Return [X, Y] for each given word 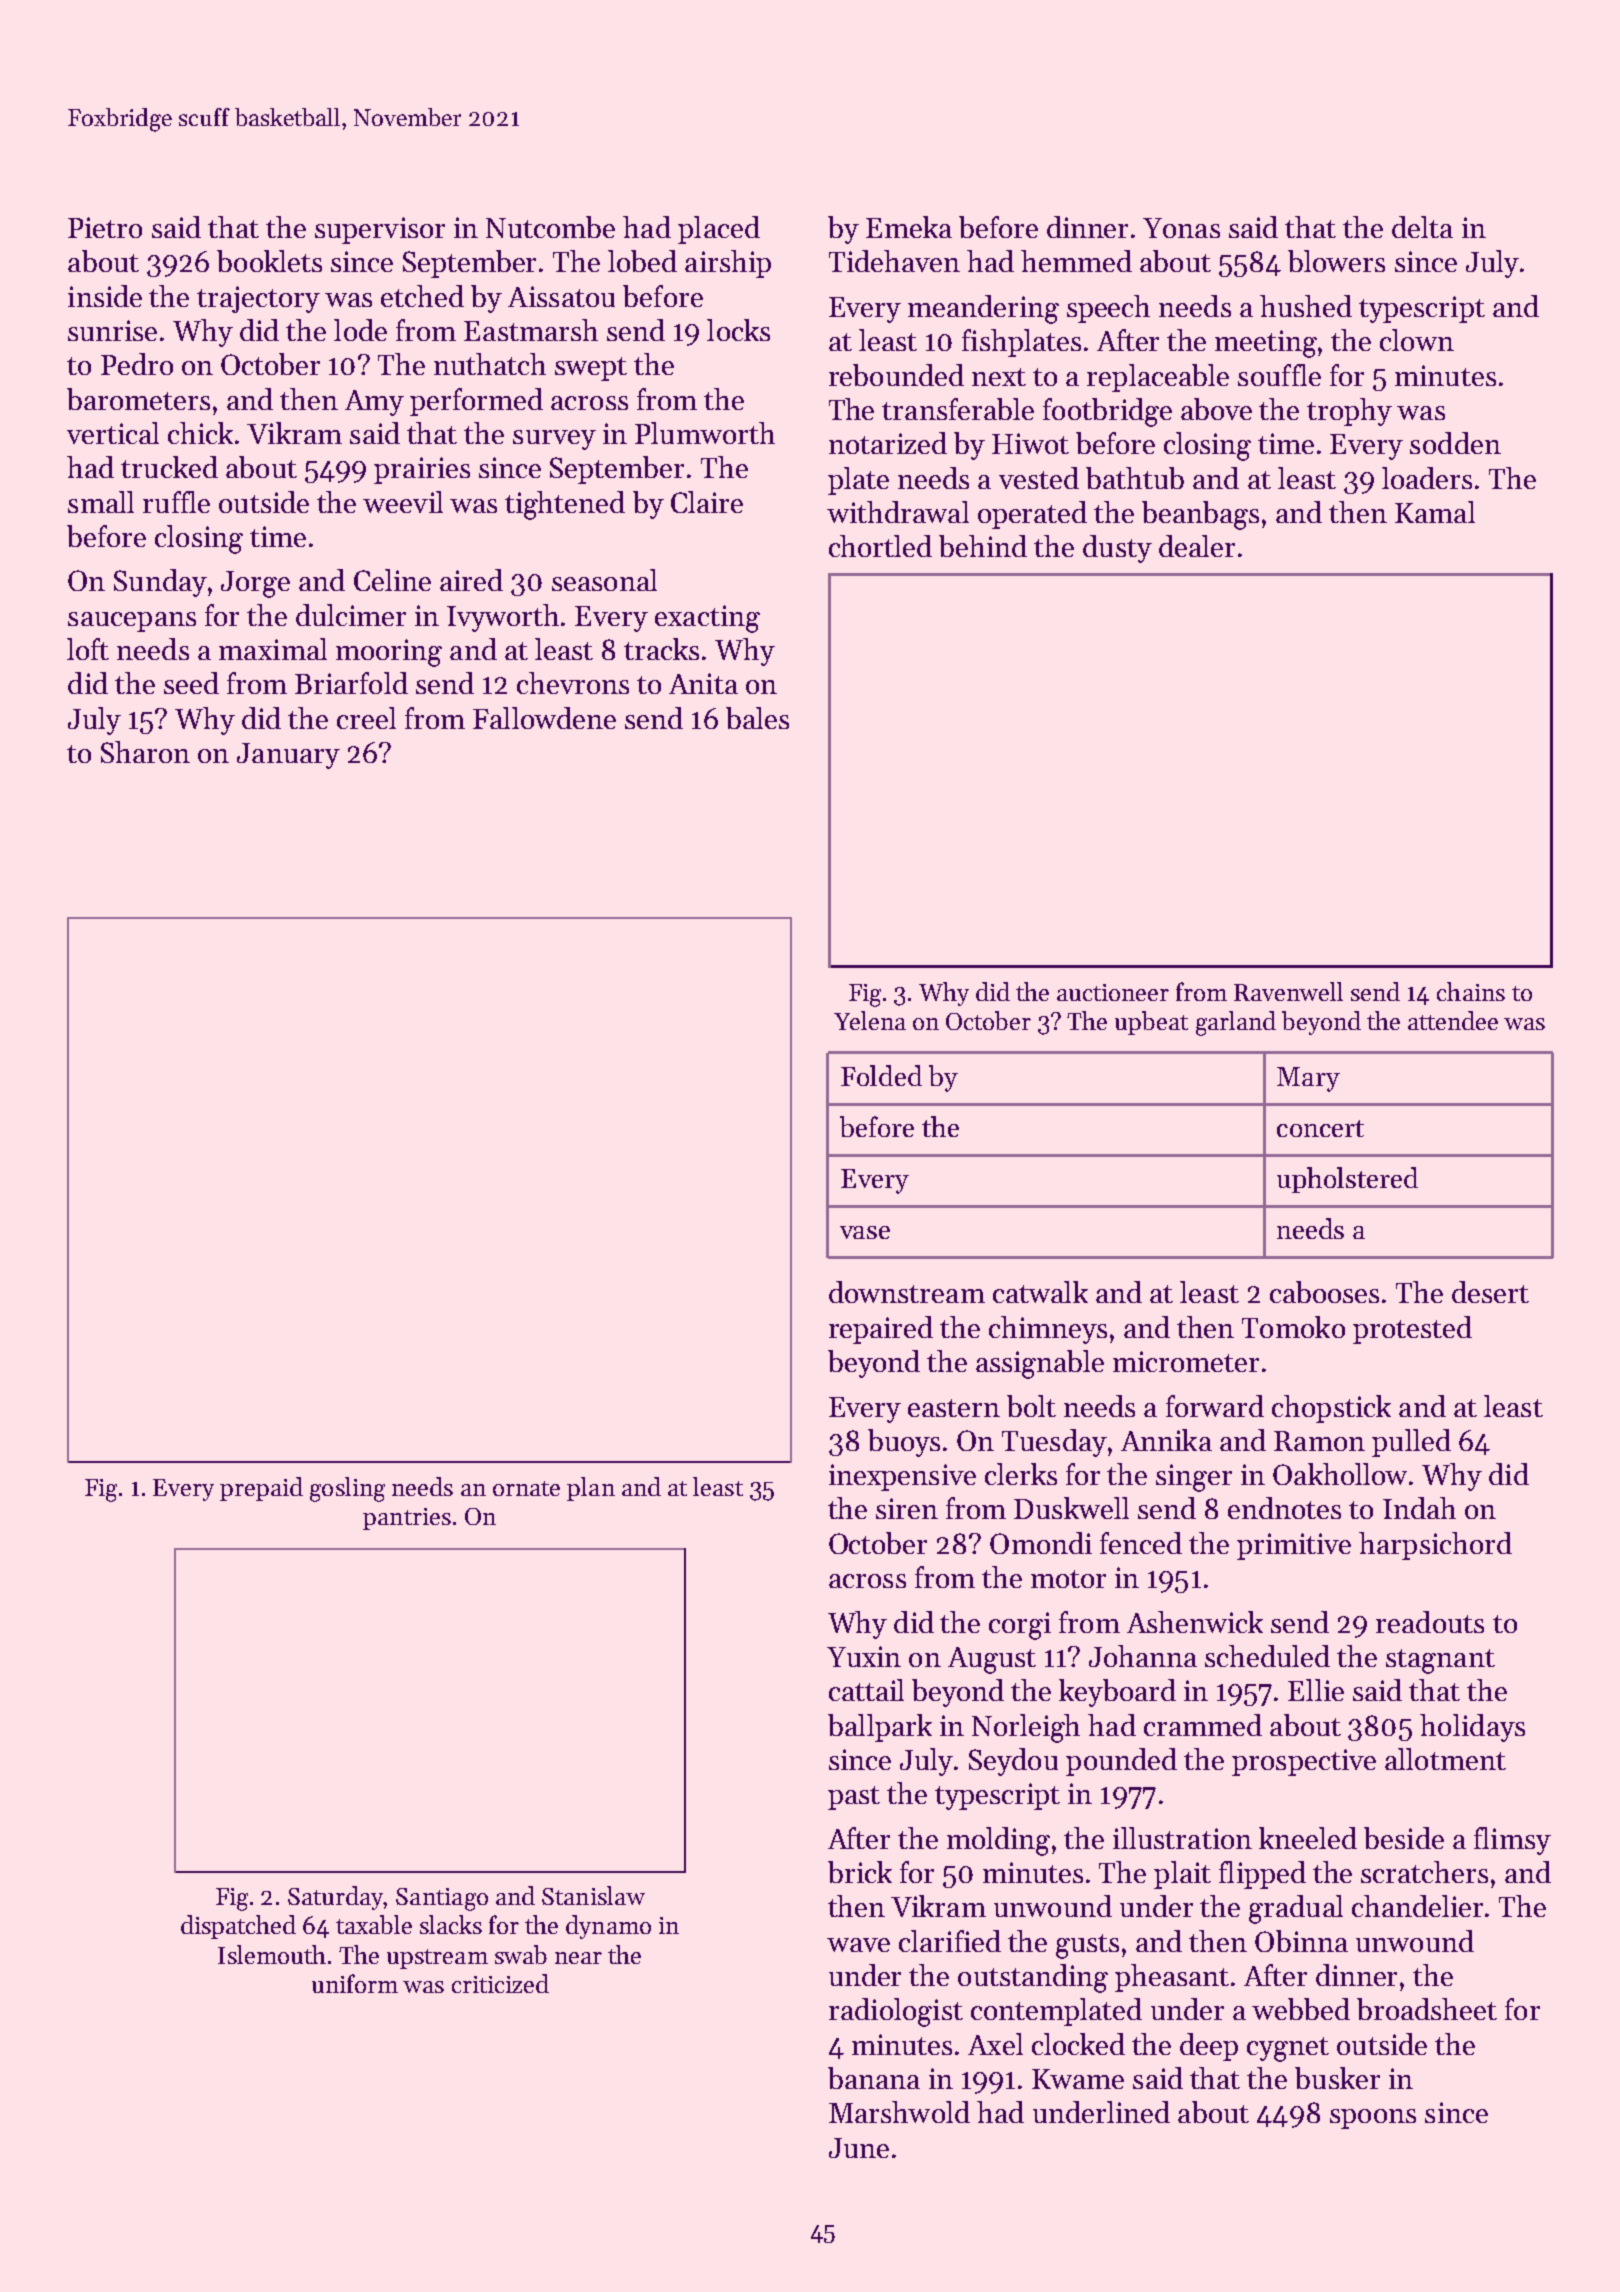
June [859, 2148]
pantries [407, 1519]
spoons [1373, 2119]
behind [983, 546]
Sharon [145, 752]
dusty [1117, 549]
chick [200, 433]
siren [907, 1508]
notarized [888, 443]
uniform [355, 1983]
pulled [1411, 1443]
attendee [1453, 1020]
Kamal [1435, 512]
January [288, 756]
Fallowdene [544, 718]
